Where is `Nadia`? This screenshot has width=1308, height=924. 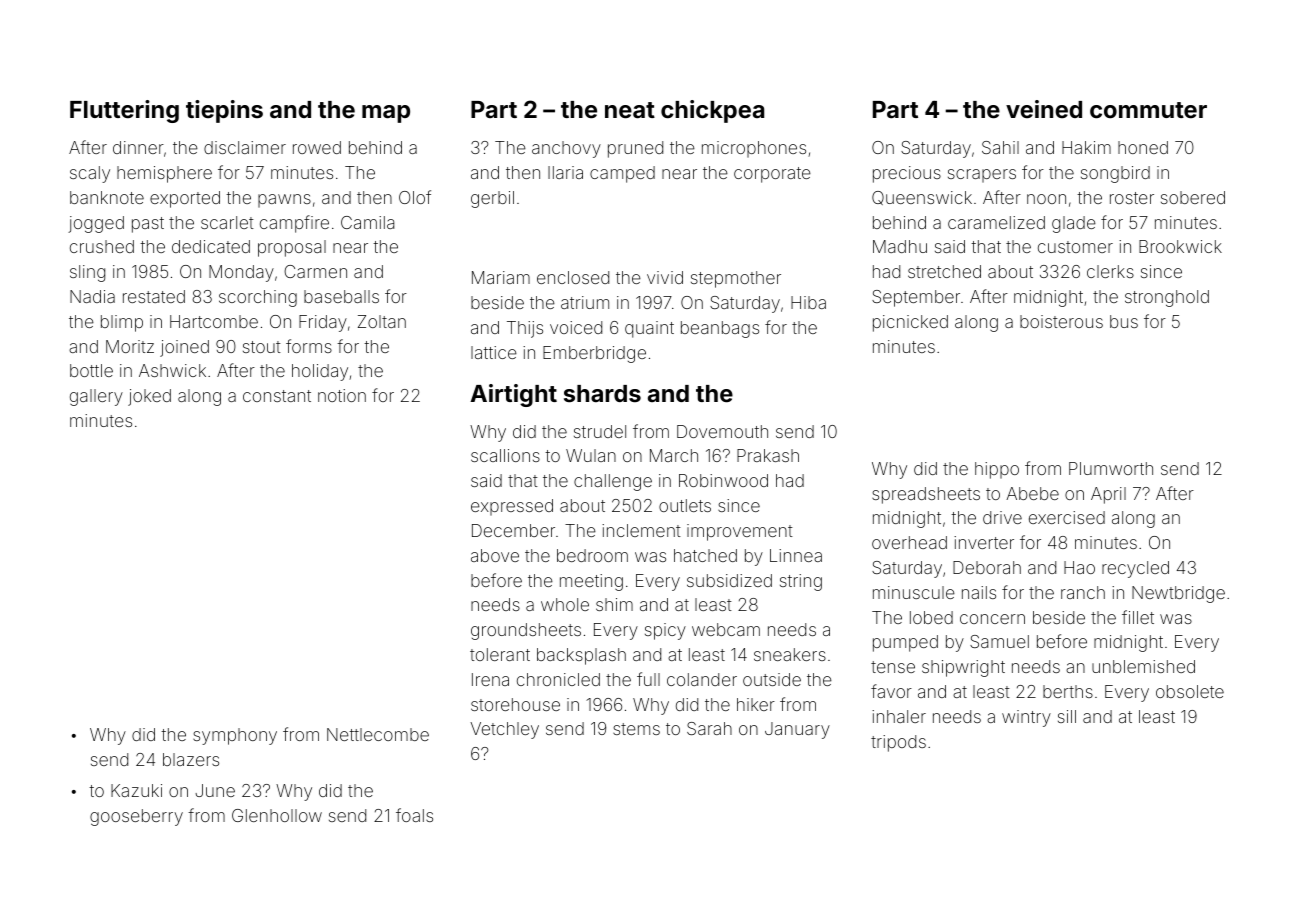 Nadia is located at coordinates (92, 296).
